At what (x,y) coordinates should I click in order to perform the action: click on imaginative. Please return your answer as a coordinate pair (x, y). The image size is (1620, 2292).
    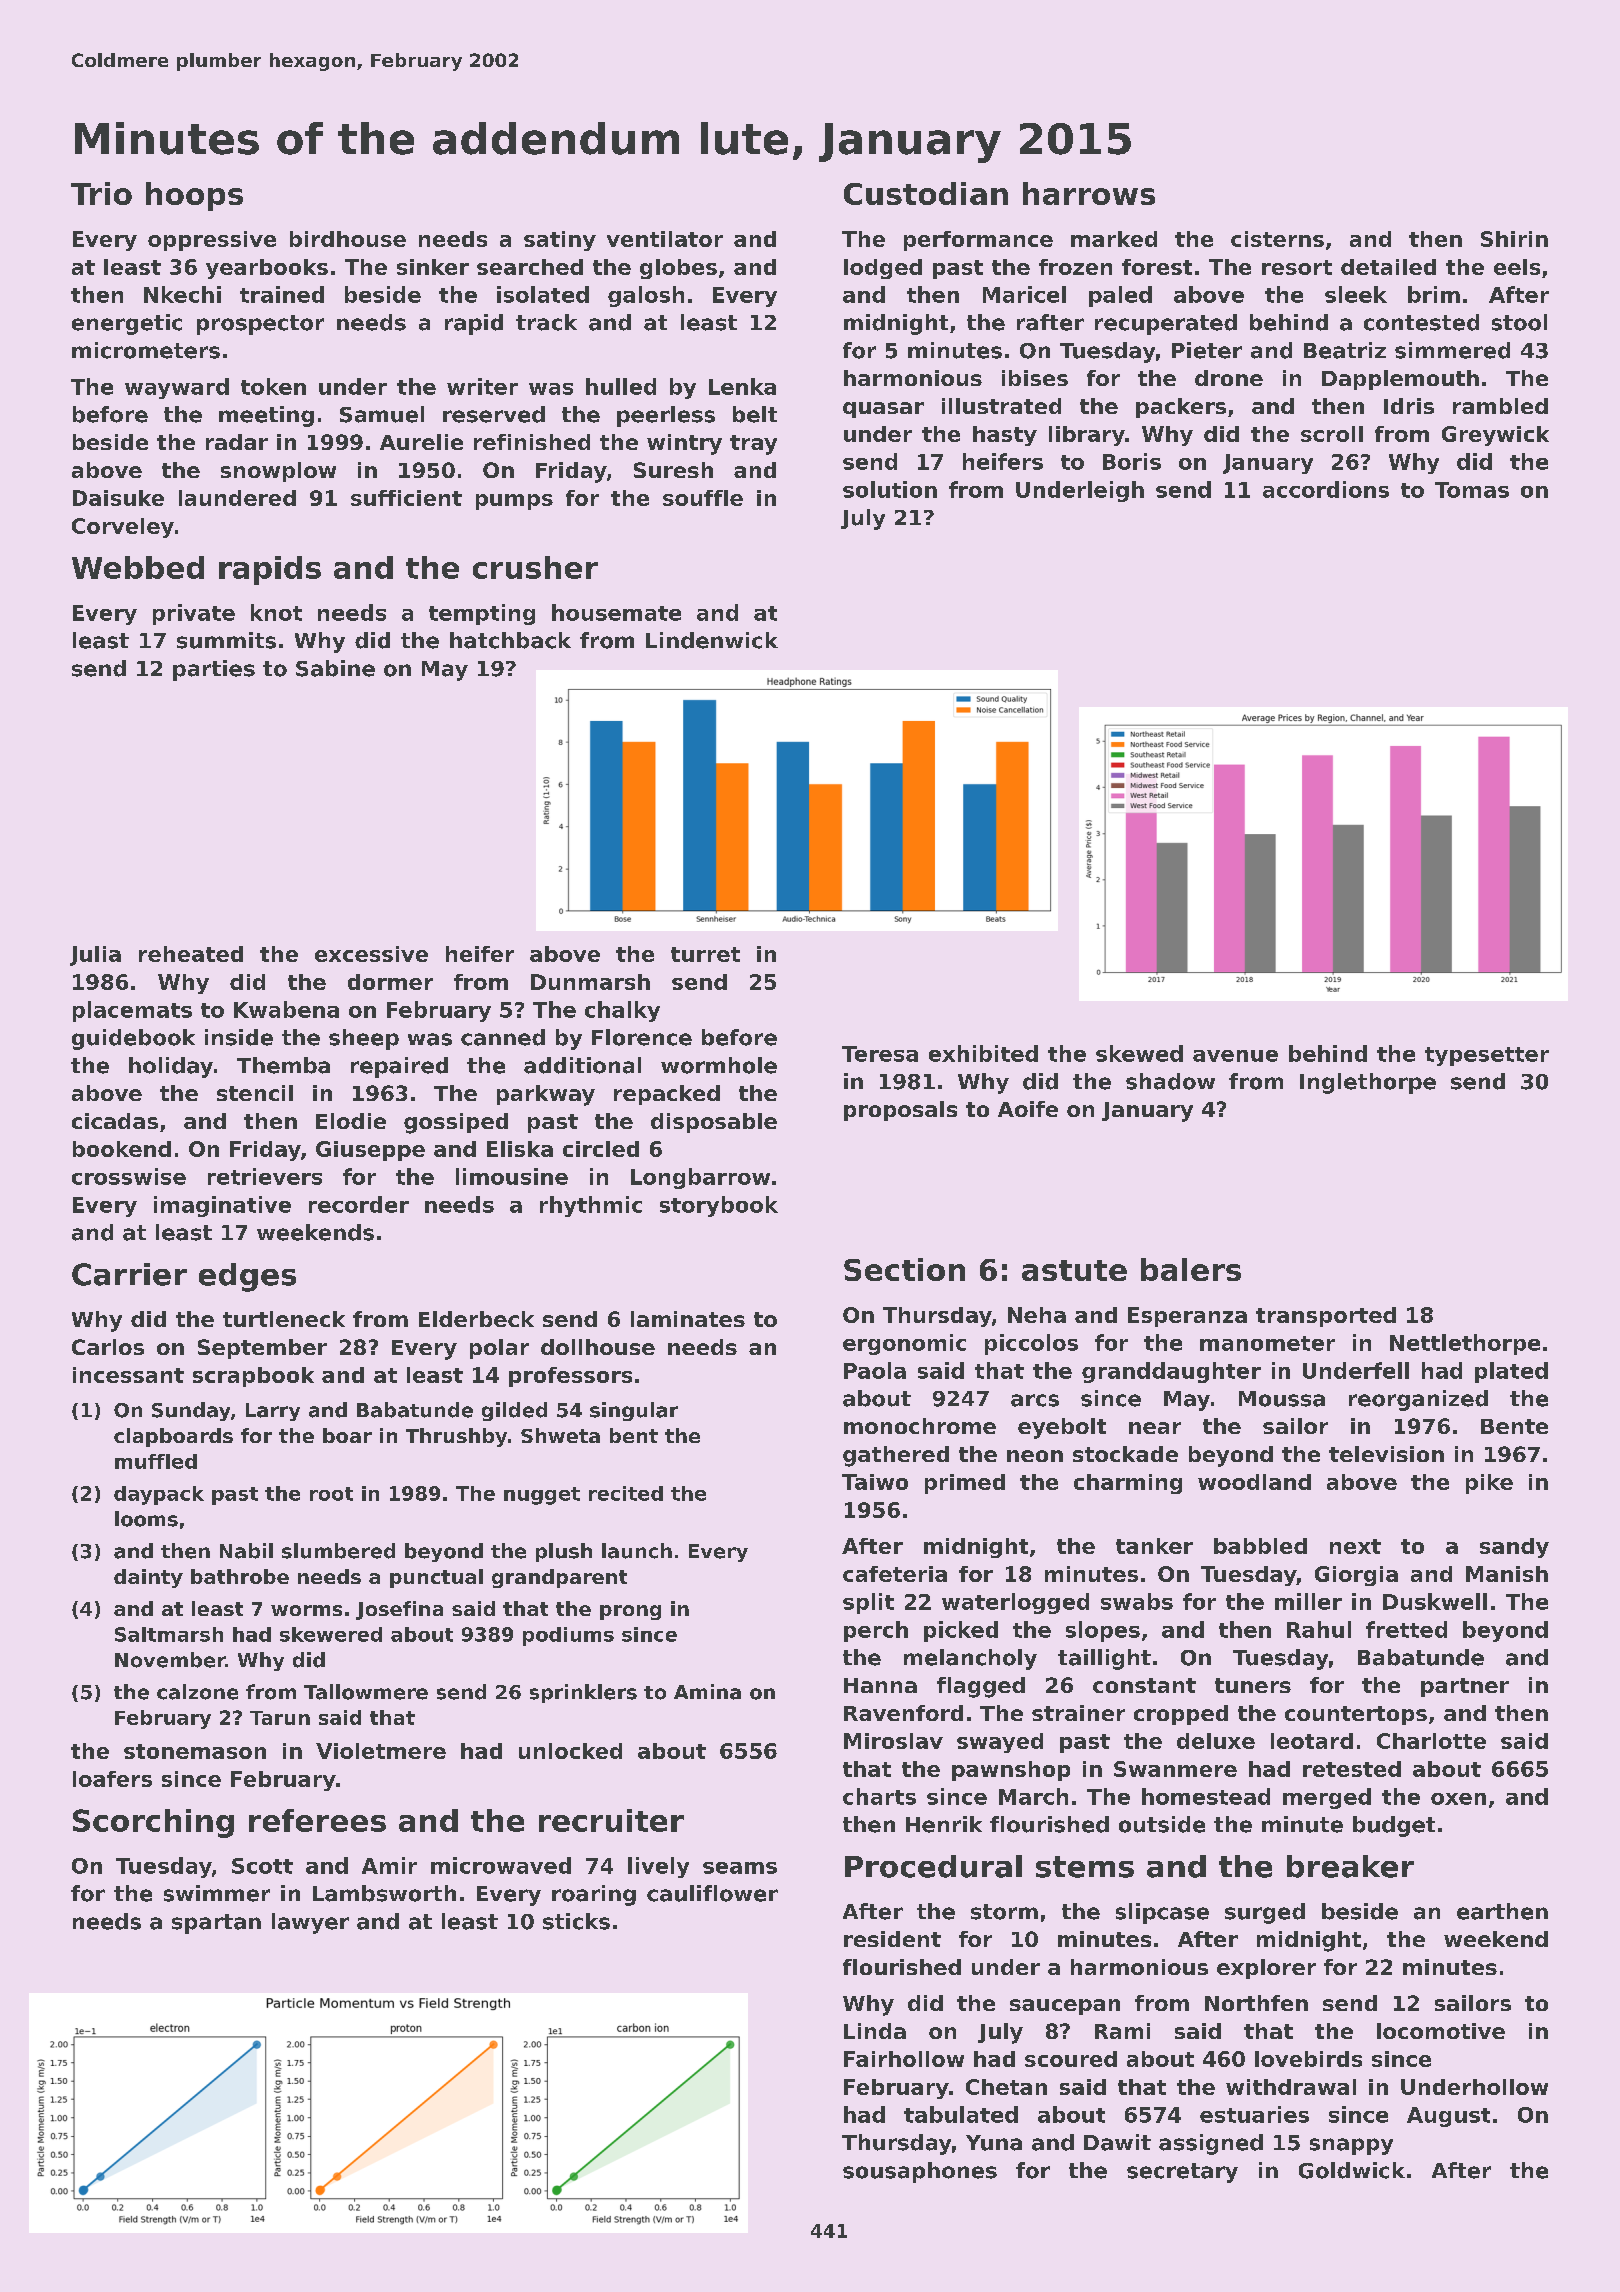
    Looking at the image, I should click on (222, 1206).
